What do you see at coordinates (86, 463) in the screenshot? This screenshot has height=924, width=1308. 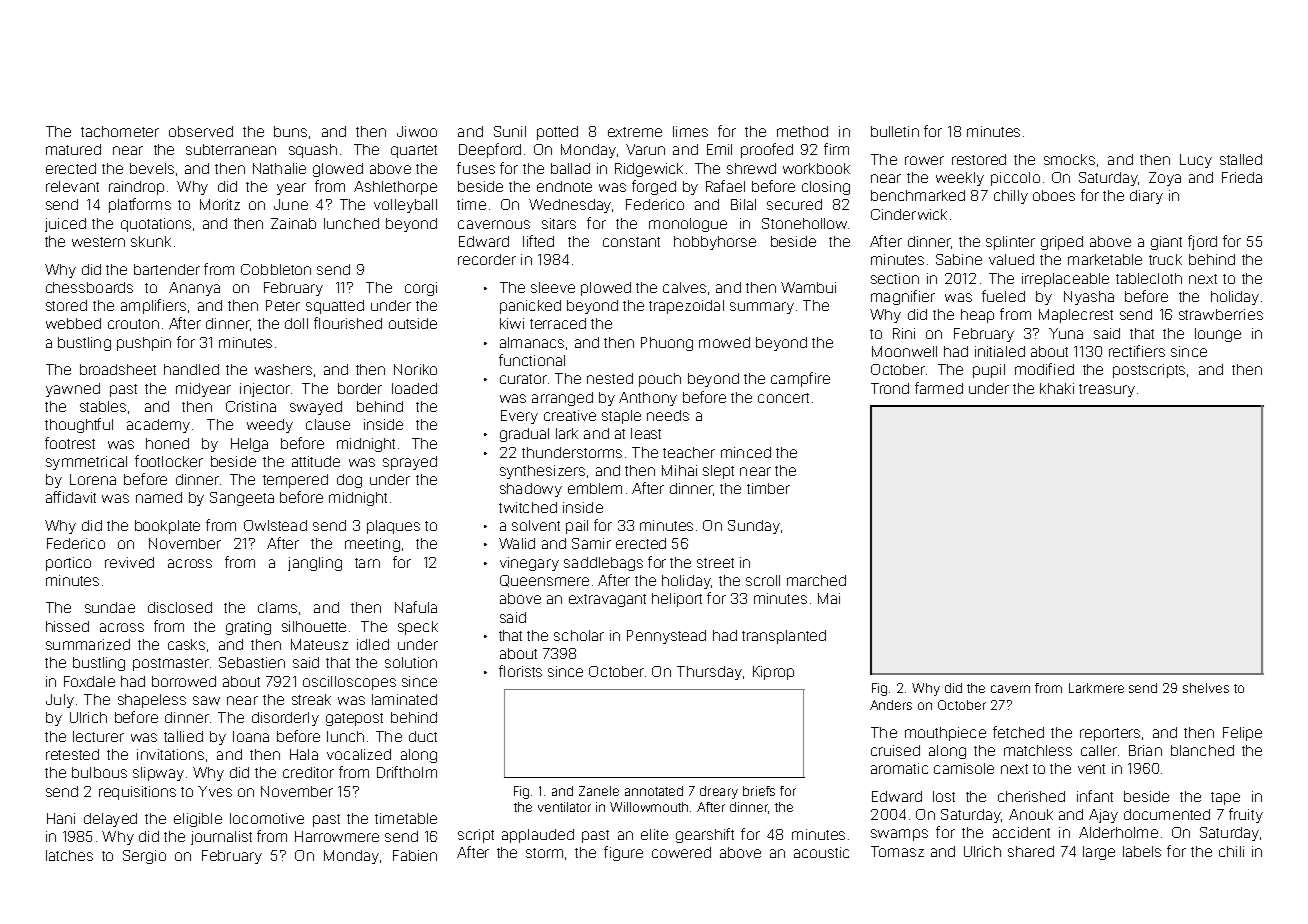 I see `symmetrical` at bounding box center [86, 463].
